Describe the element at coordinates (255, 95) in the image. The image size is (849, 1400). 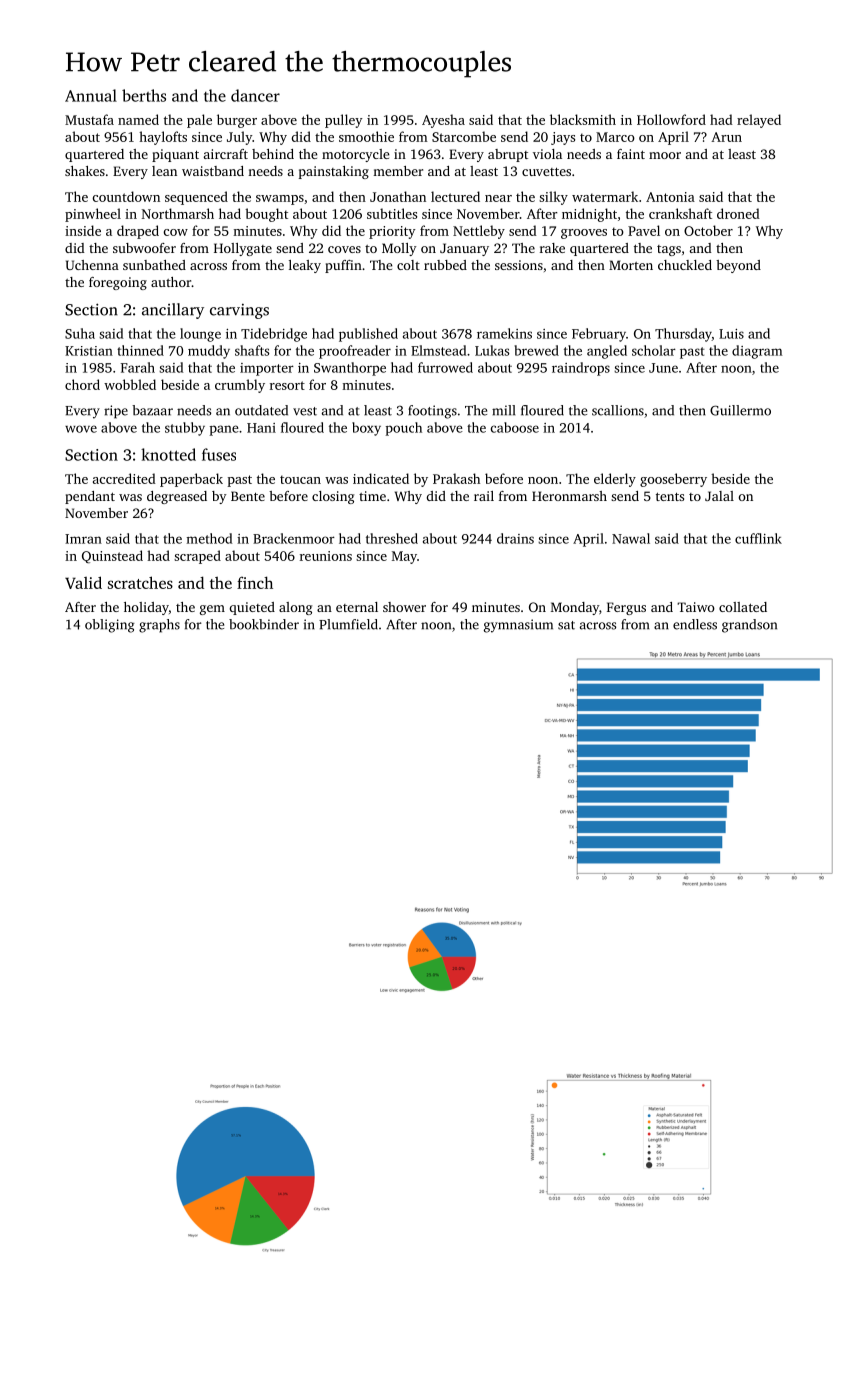
I see `dancer` at that location.
